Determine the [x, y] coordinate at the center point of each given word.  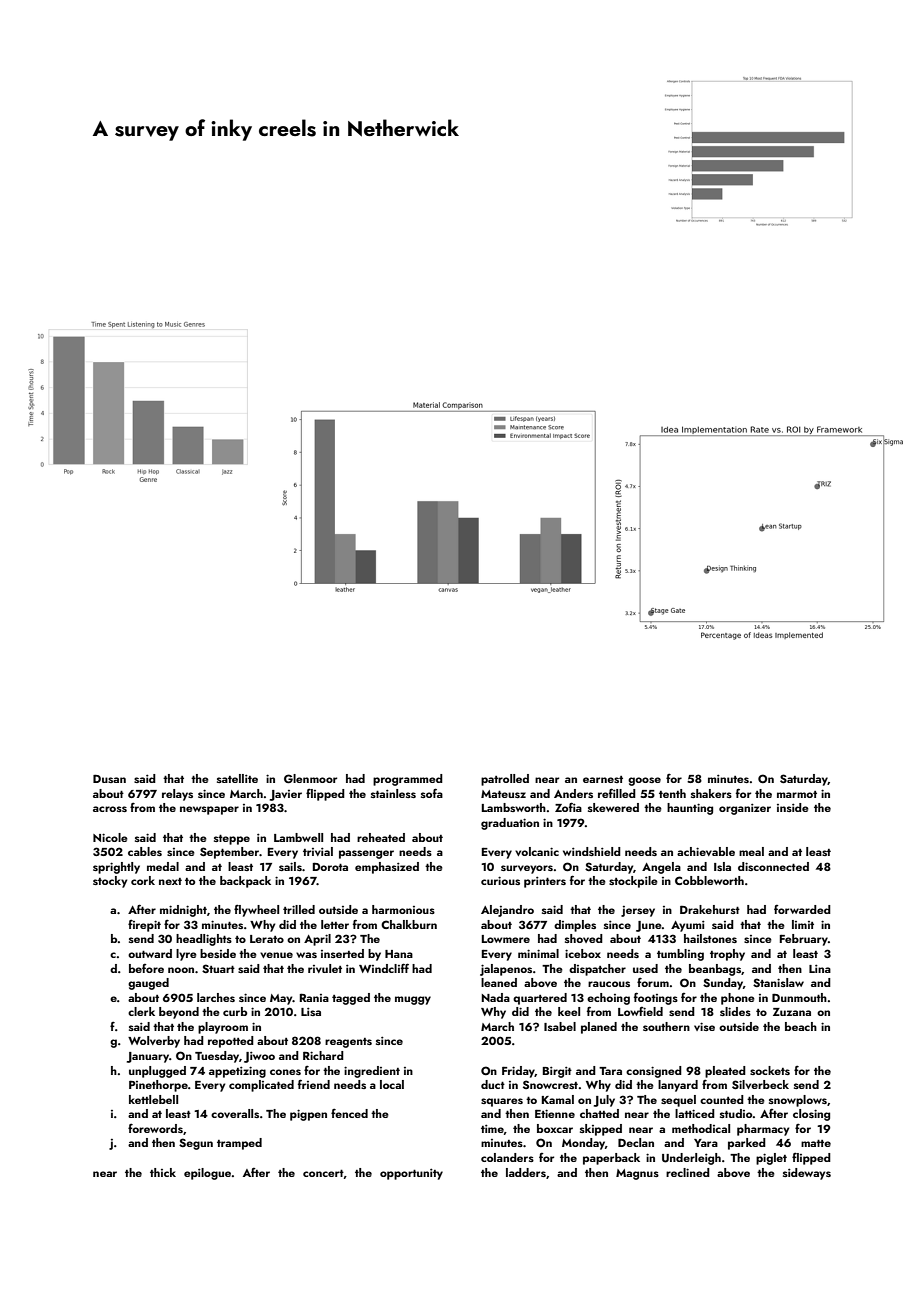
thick [163, 1172]
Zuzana [792, 1012]
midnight [183, 911]
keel [569, 1011]
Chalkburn [409, 924]
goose [644, 781]
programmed [408, 780]
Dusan [109, 778]
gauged [148, 984]
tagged [351, 999]
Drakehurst [710, 909]
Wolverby [154, 1042]
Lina [820, 968]
